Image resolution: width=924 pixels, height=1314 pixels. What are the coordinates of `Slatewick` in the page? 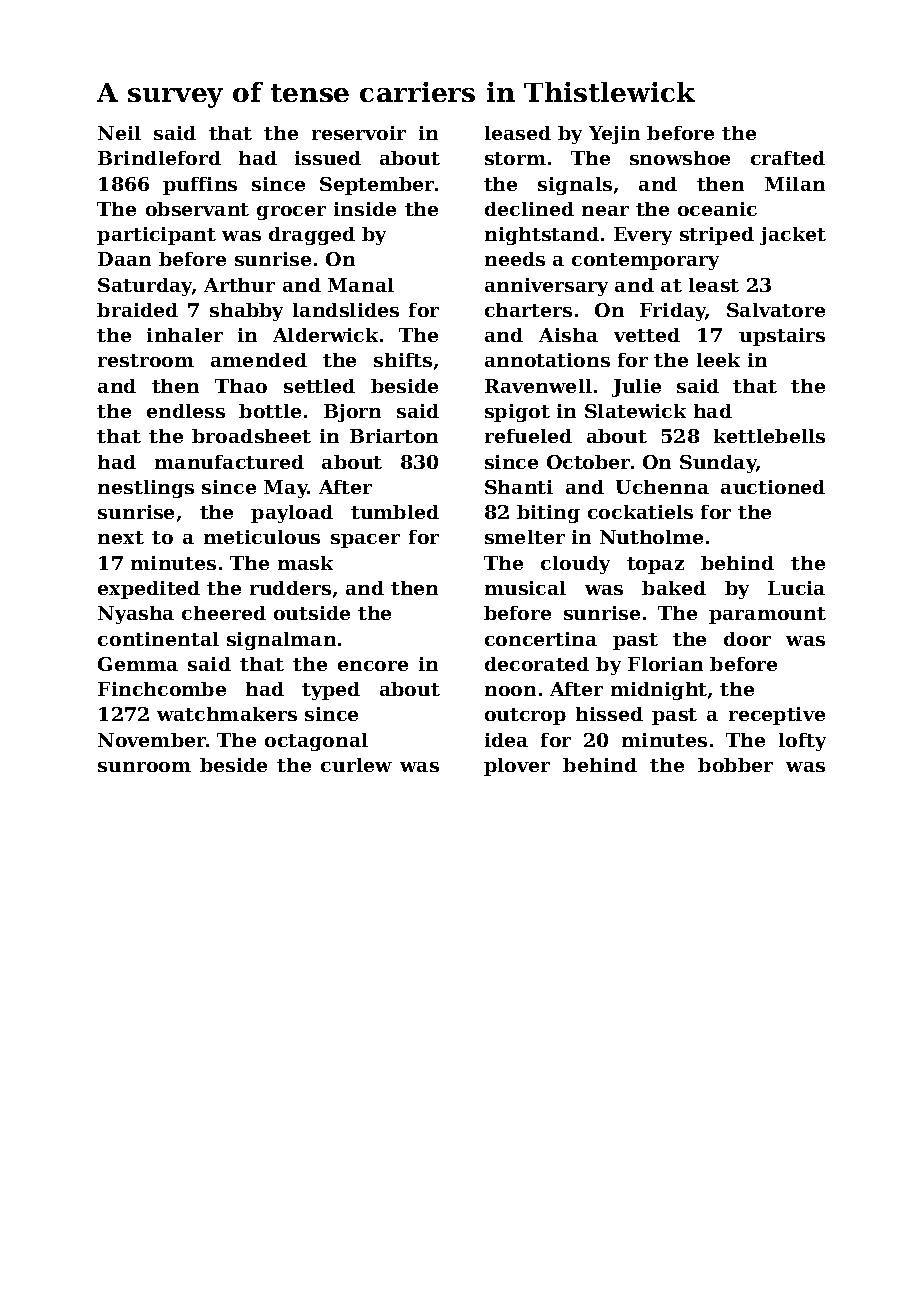 It's located at (635, 411).
